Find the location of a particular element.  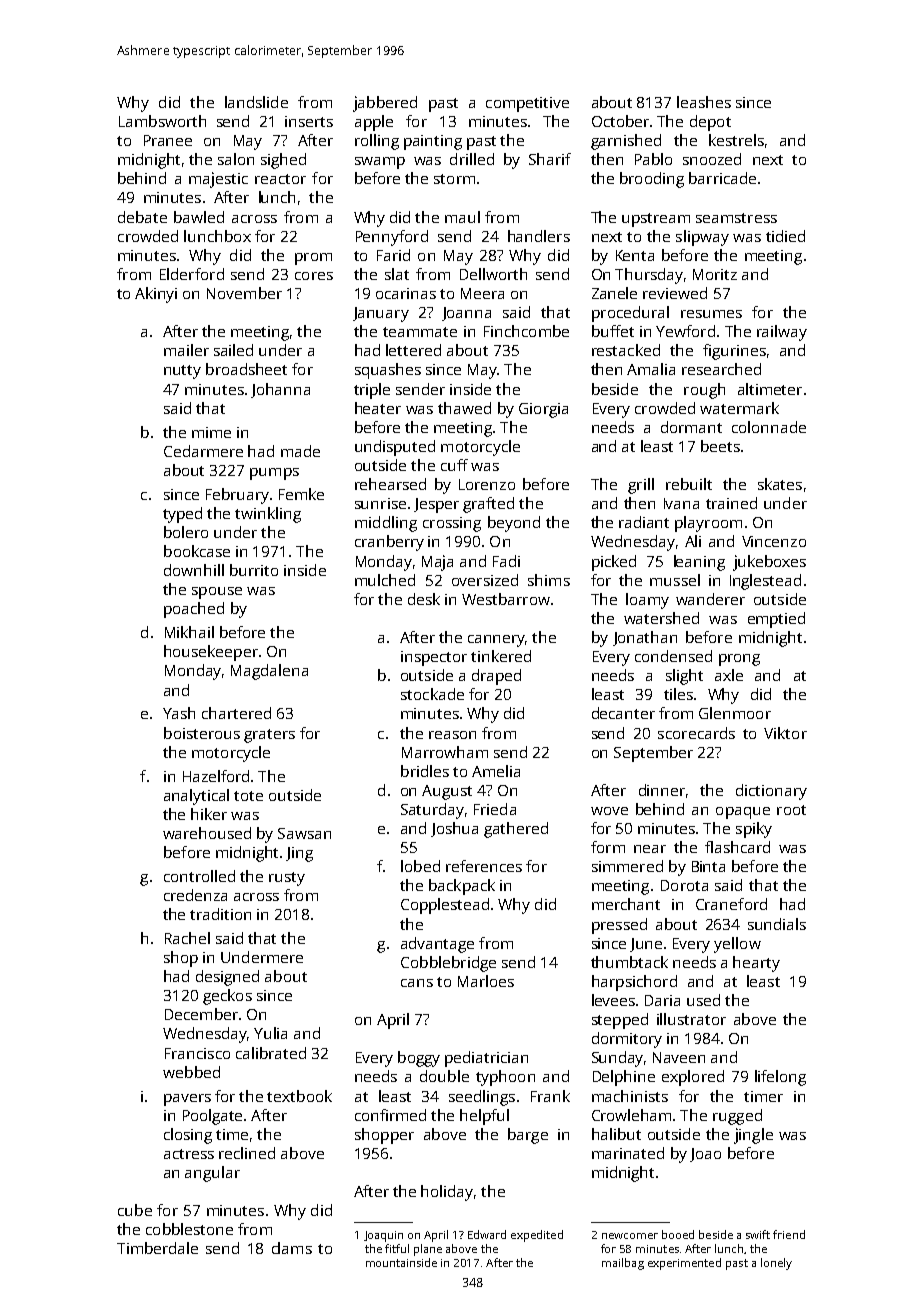

Magdalena is located at coordinates (269, 672).
